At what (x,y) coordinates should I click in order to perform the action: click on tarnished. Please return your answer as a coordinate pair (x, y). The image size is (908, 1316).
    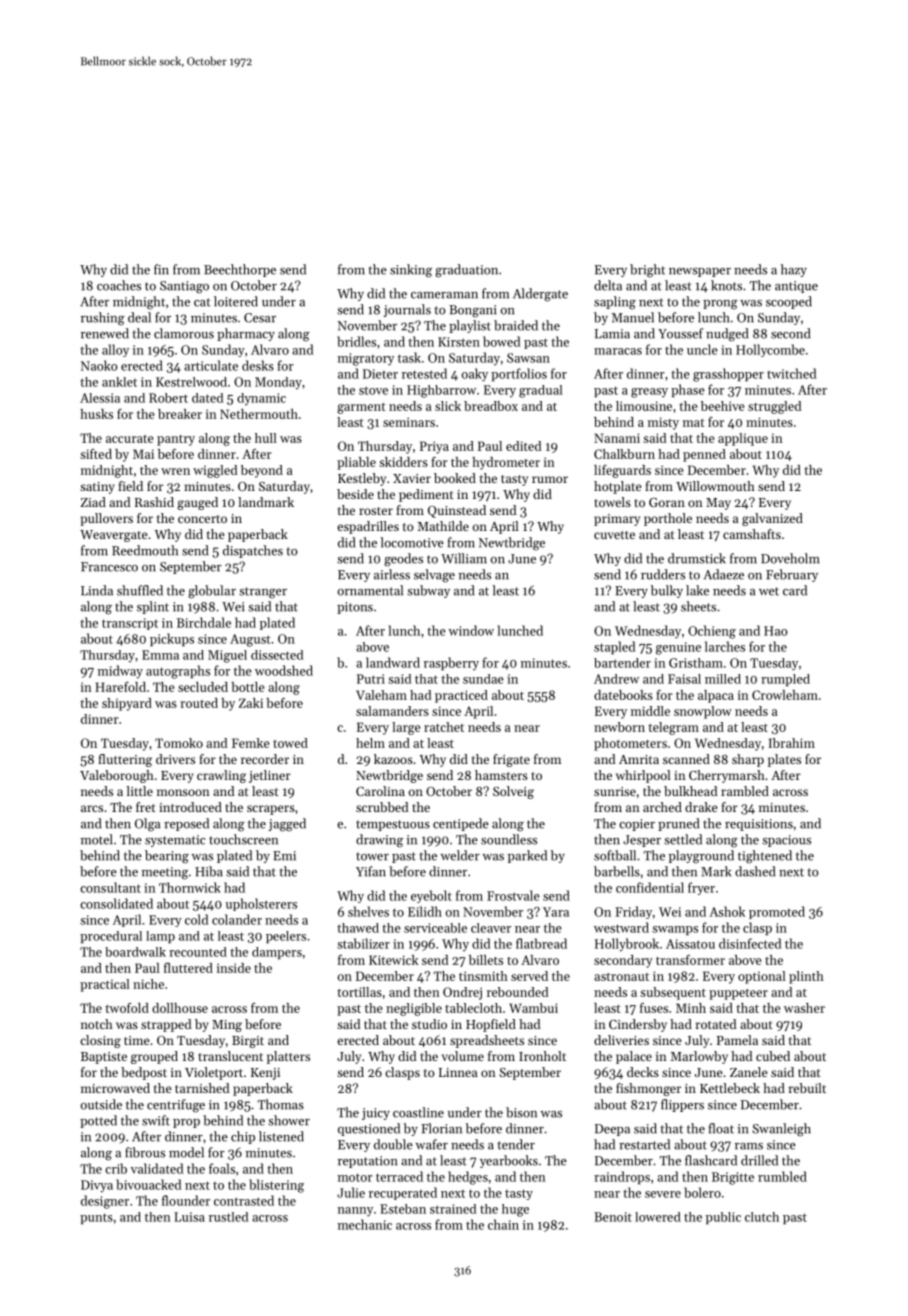
    Looking at the image, I should click on (202, 1088).
